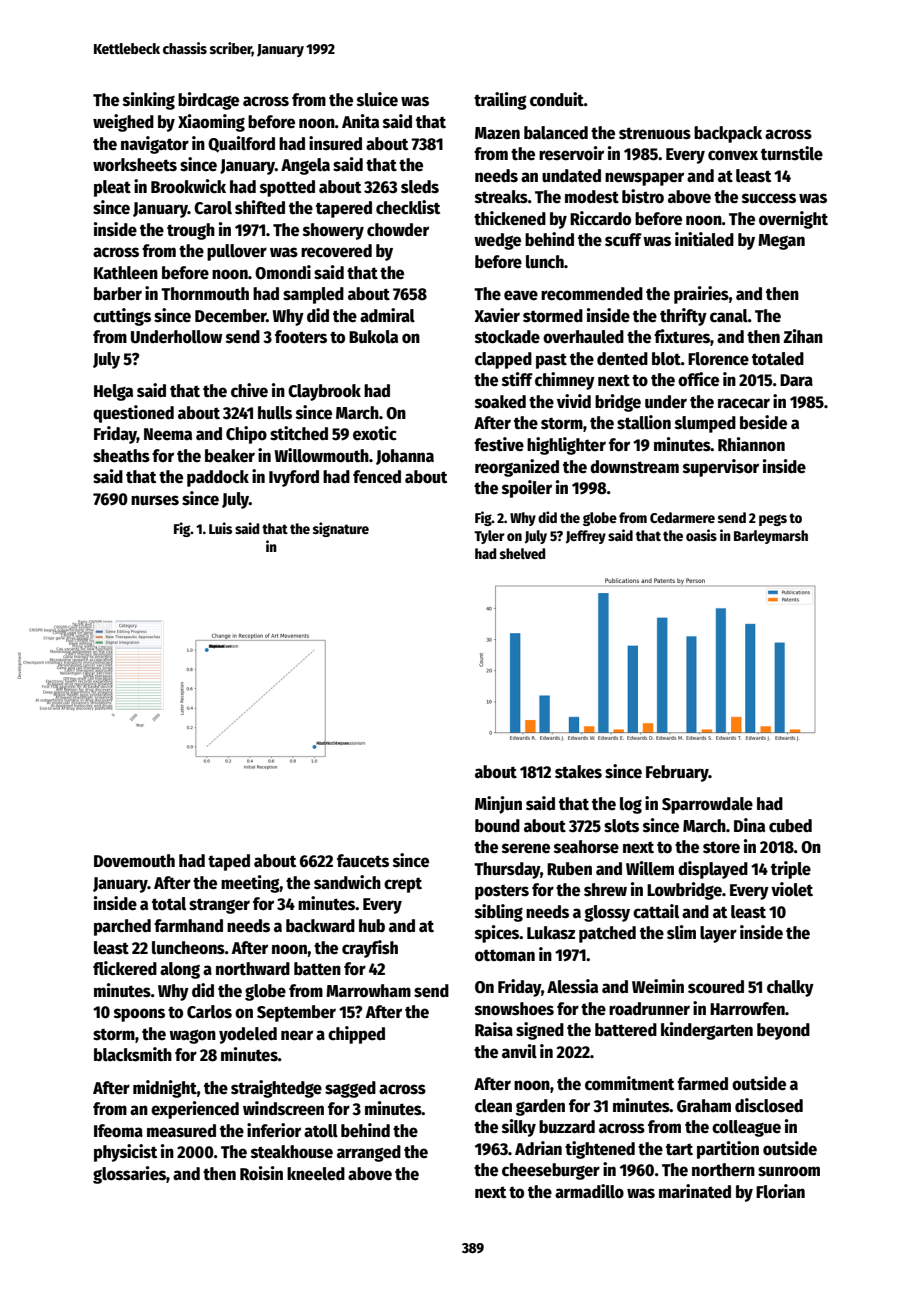 The image size is (924, 1308). Describe the element at coordinates (398, 230) in the image. I see `chowder` at that location.
